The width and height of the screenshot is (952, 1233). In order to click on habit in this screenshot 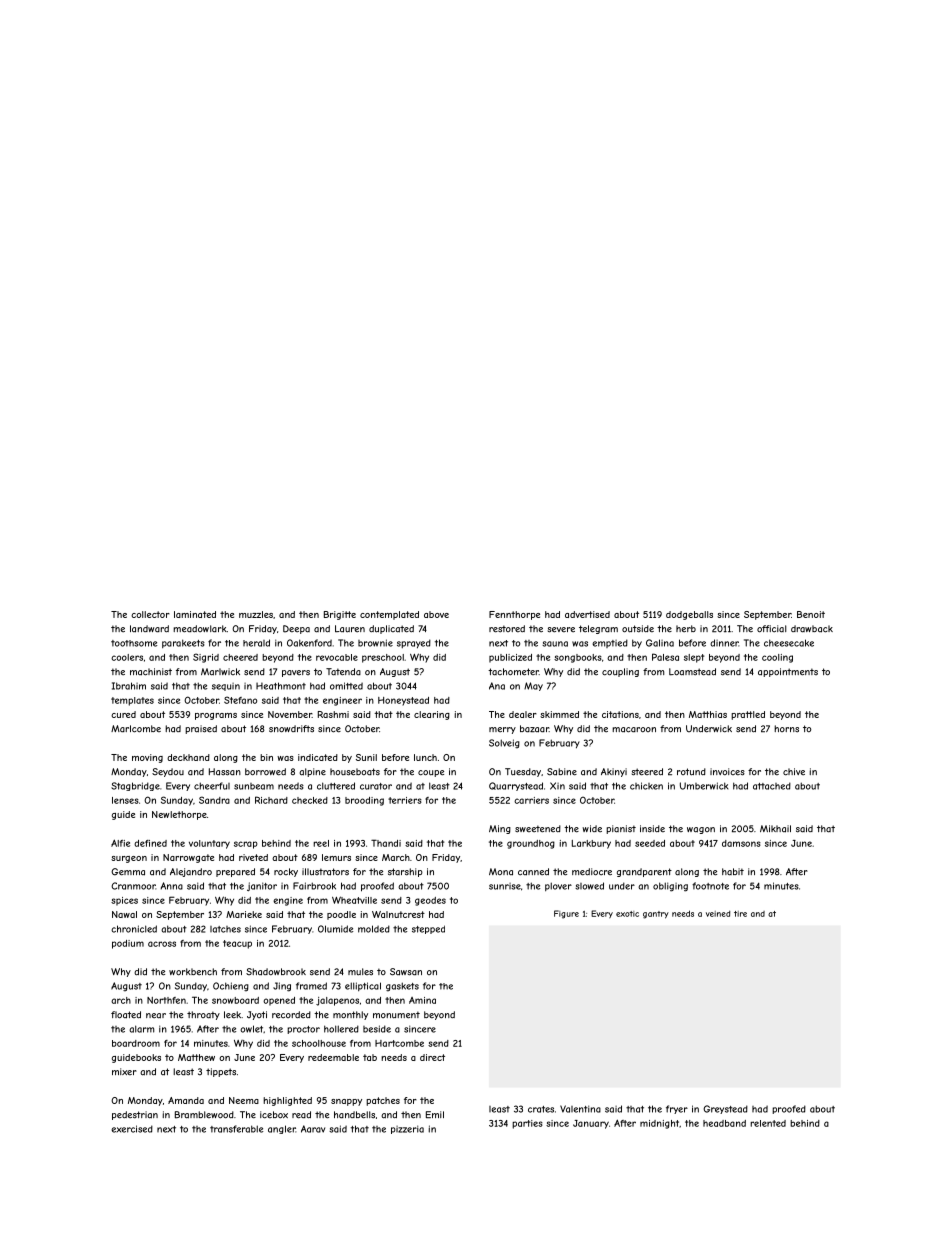, I will do `click(733, 872)`.
